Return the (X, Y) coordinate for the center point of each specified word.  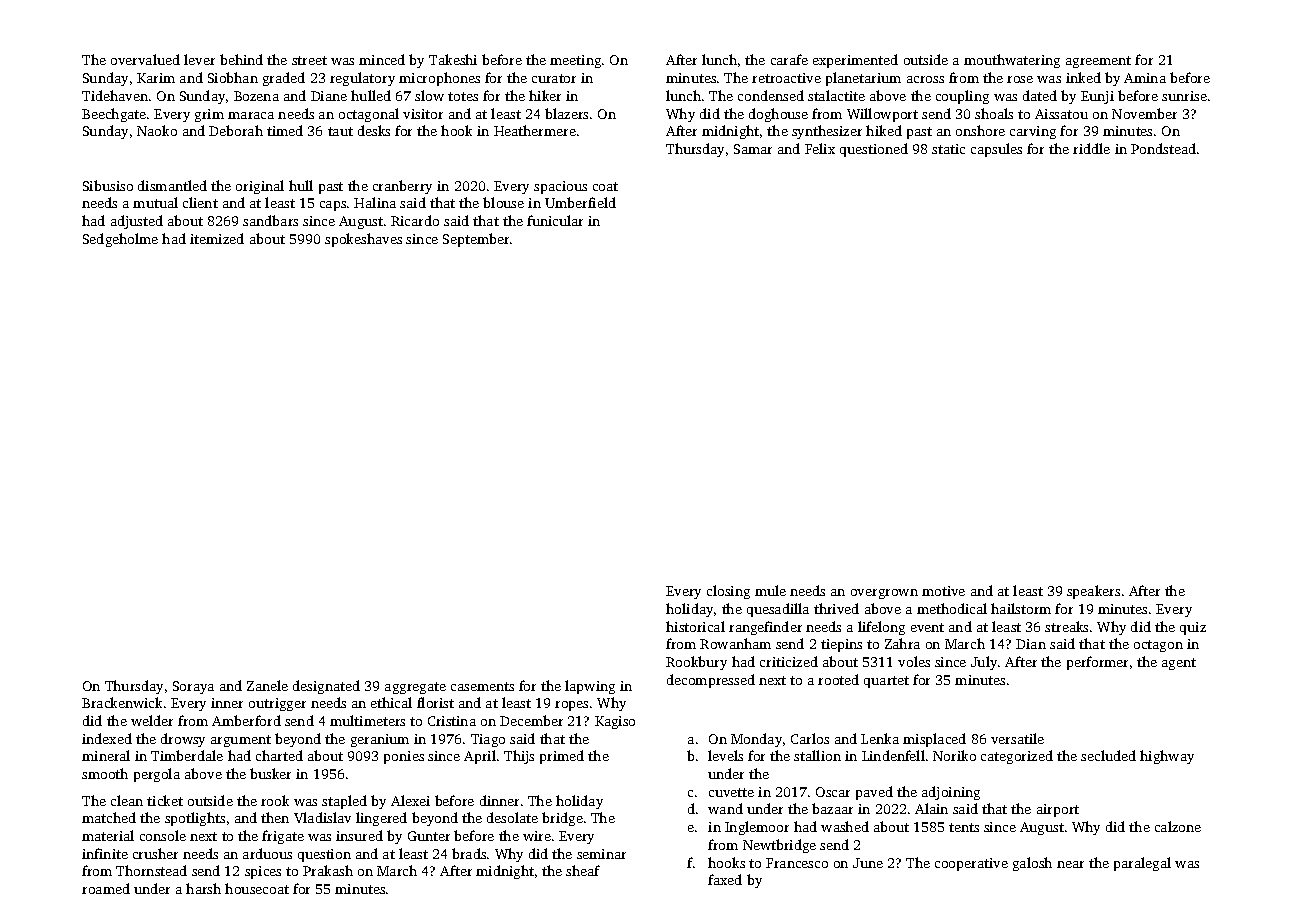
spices (263, 872)
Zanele (267, 685)
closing (728, 592)
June (868, 863)
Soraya (193, 687)
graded (284, 79)
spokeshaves (363, 240)
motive (943, 591)
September (476, 240)
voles (914, 661)
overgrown (884, 594)
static (948, 149)
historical (695, 626)
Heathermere (535, 130)
